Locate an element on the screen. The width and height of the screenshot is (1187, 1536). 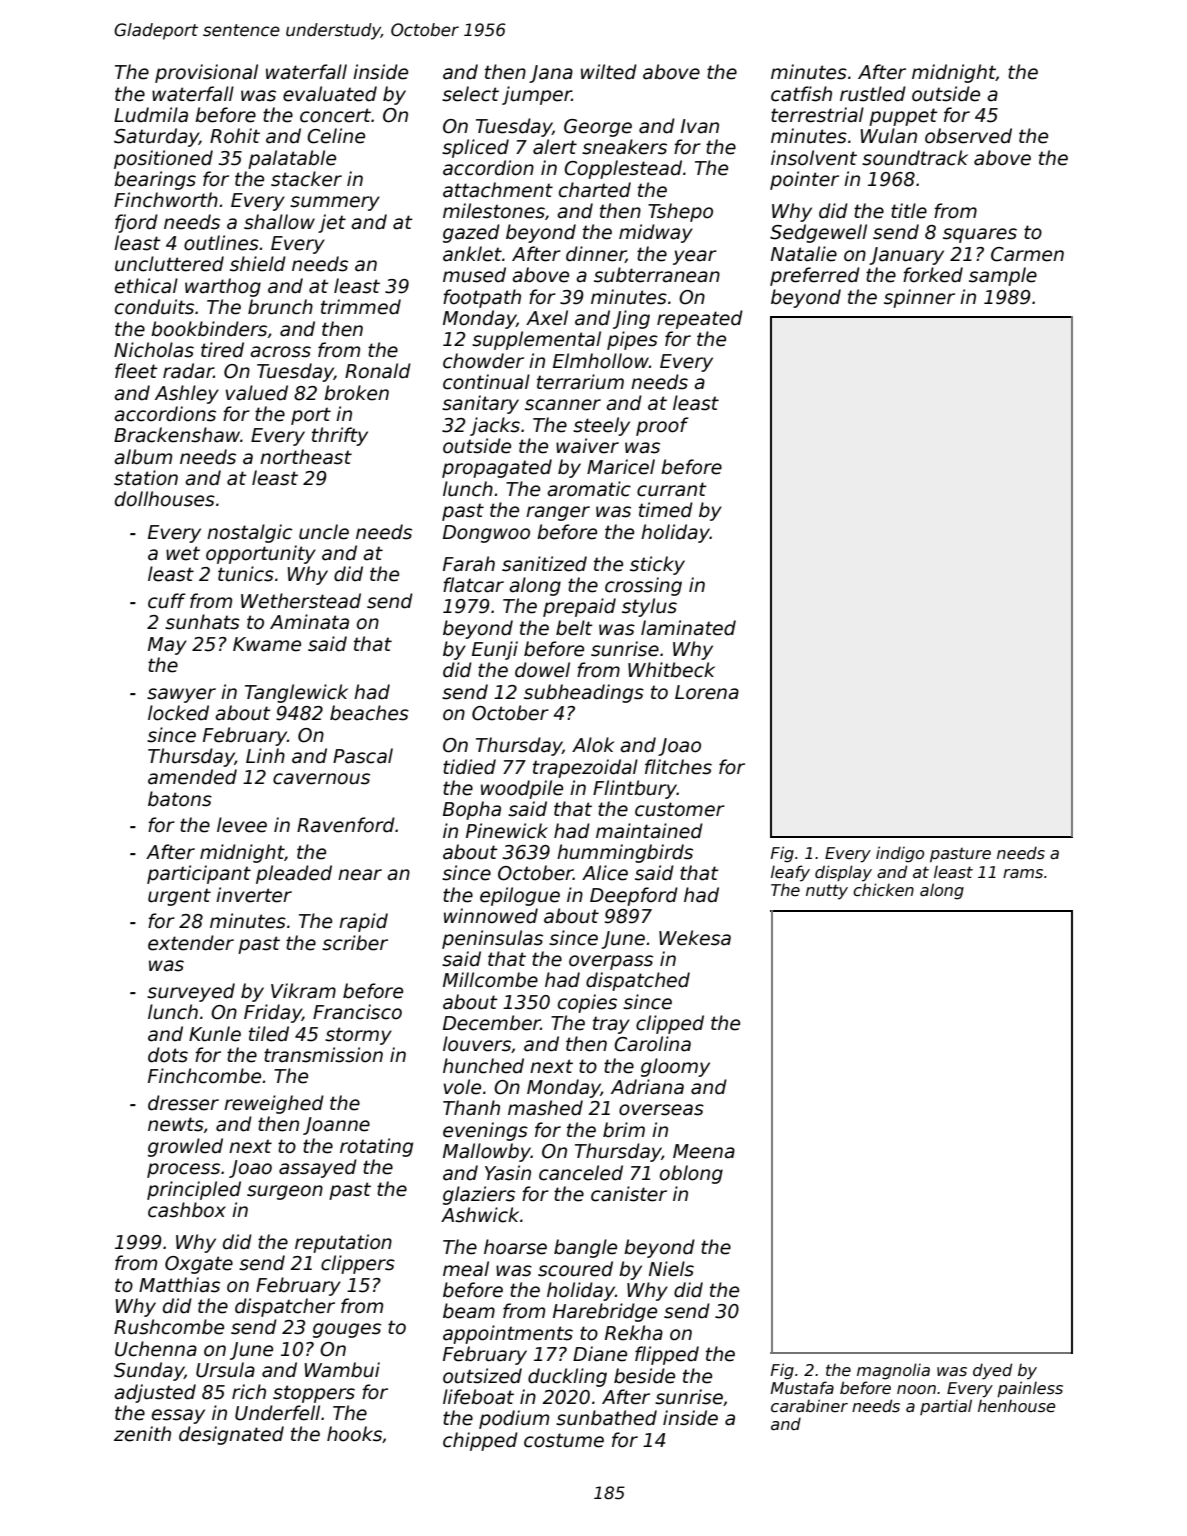
Harebridge is located at coordinates (605, 1312).
